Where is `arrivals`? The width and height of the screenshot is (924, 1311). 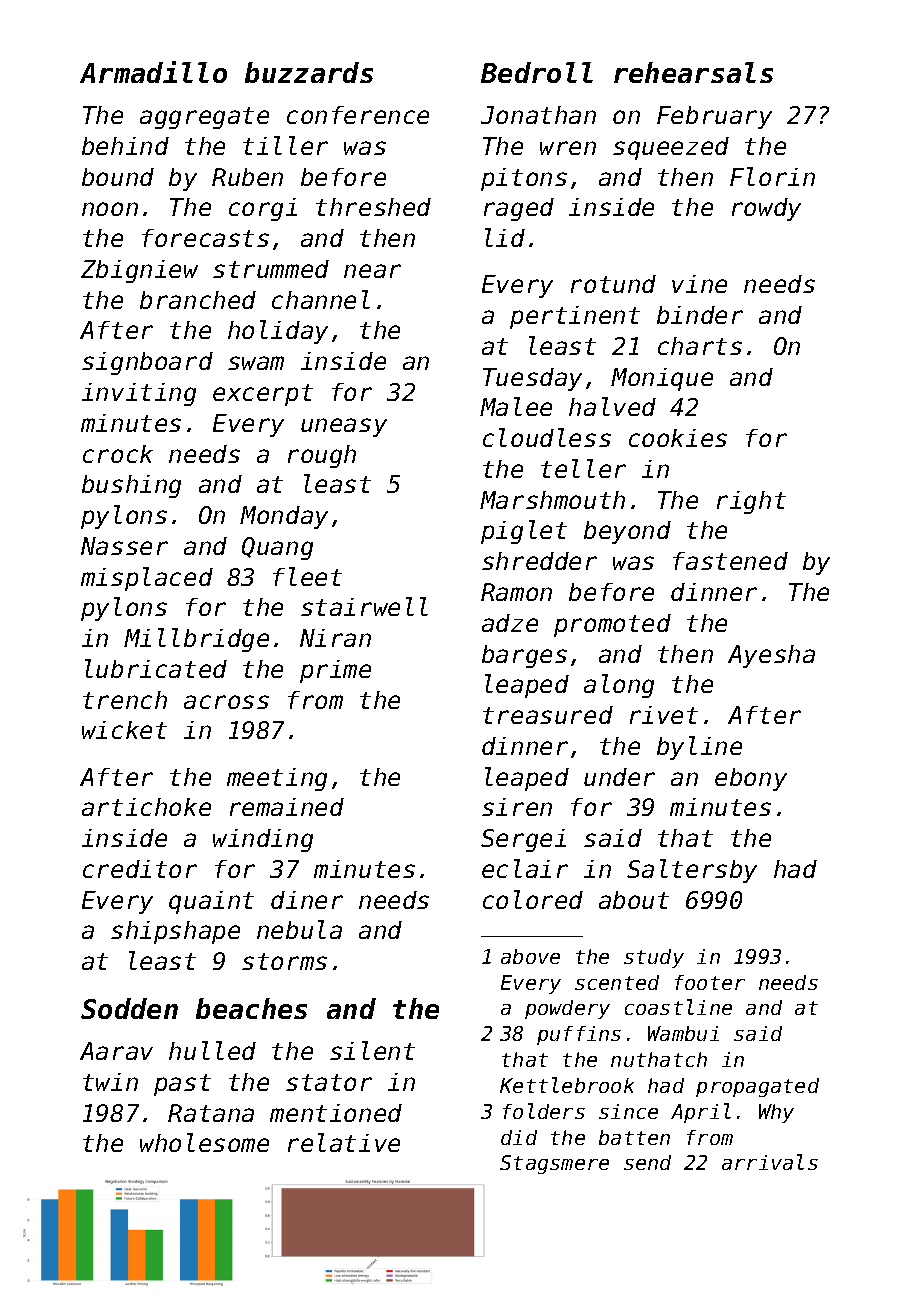
arrivals is located at coordinates (770, 1162).
